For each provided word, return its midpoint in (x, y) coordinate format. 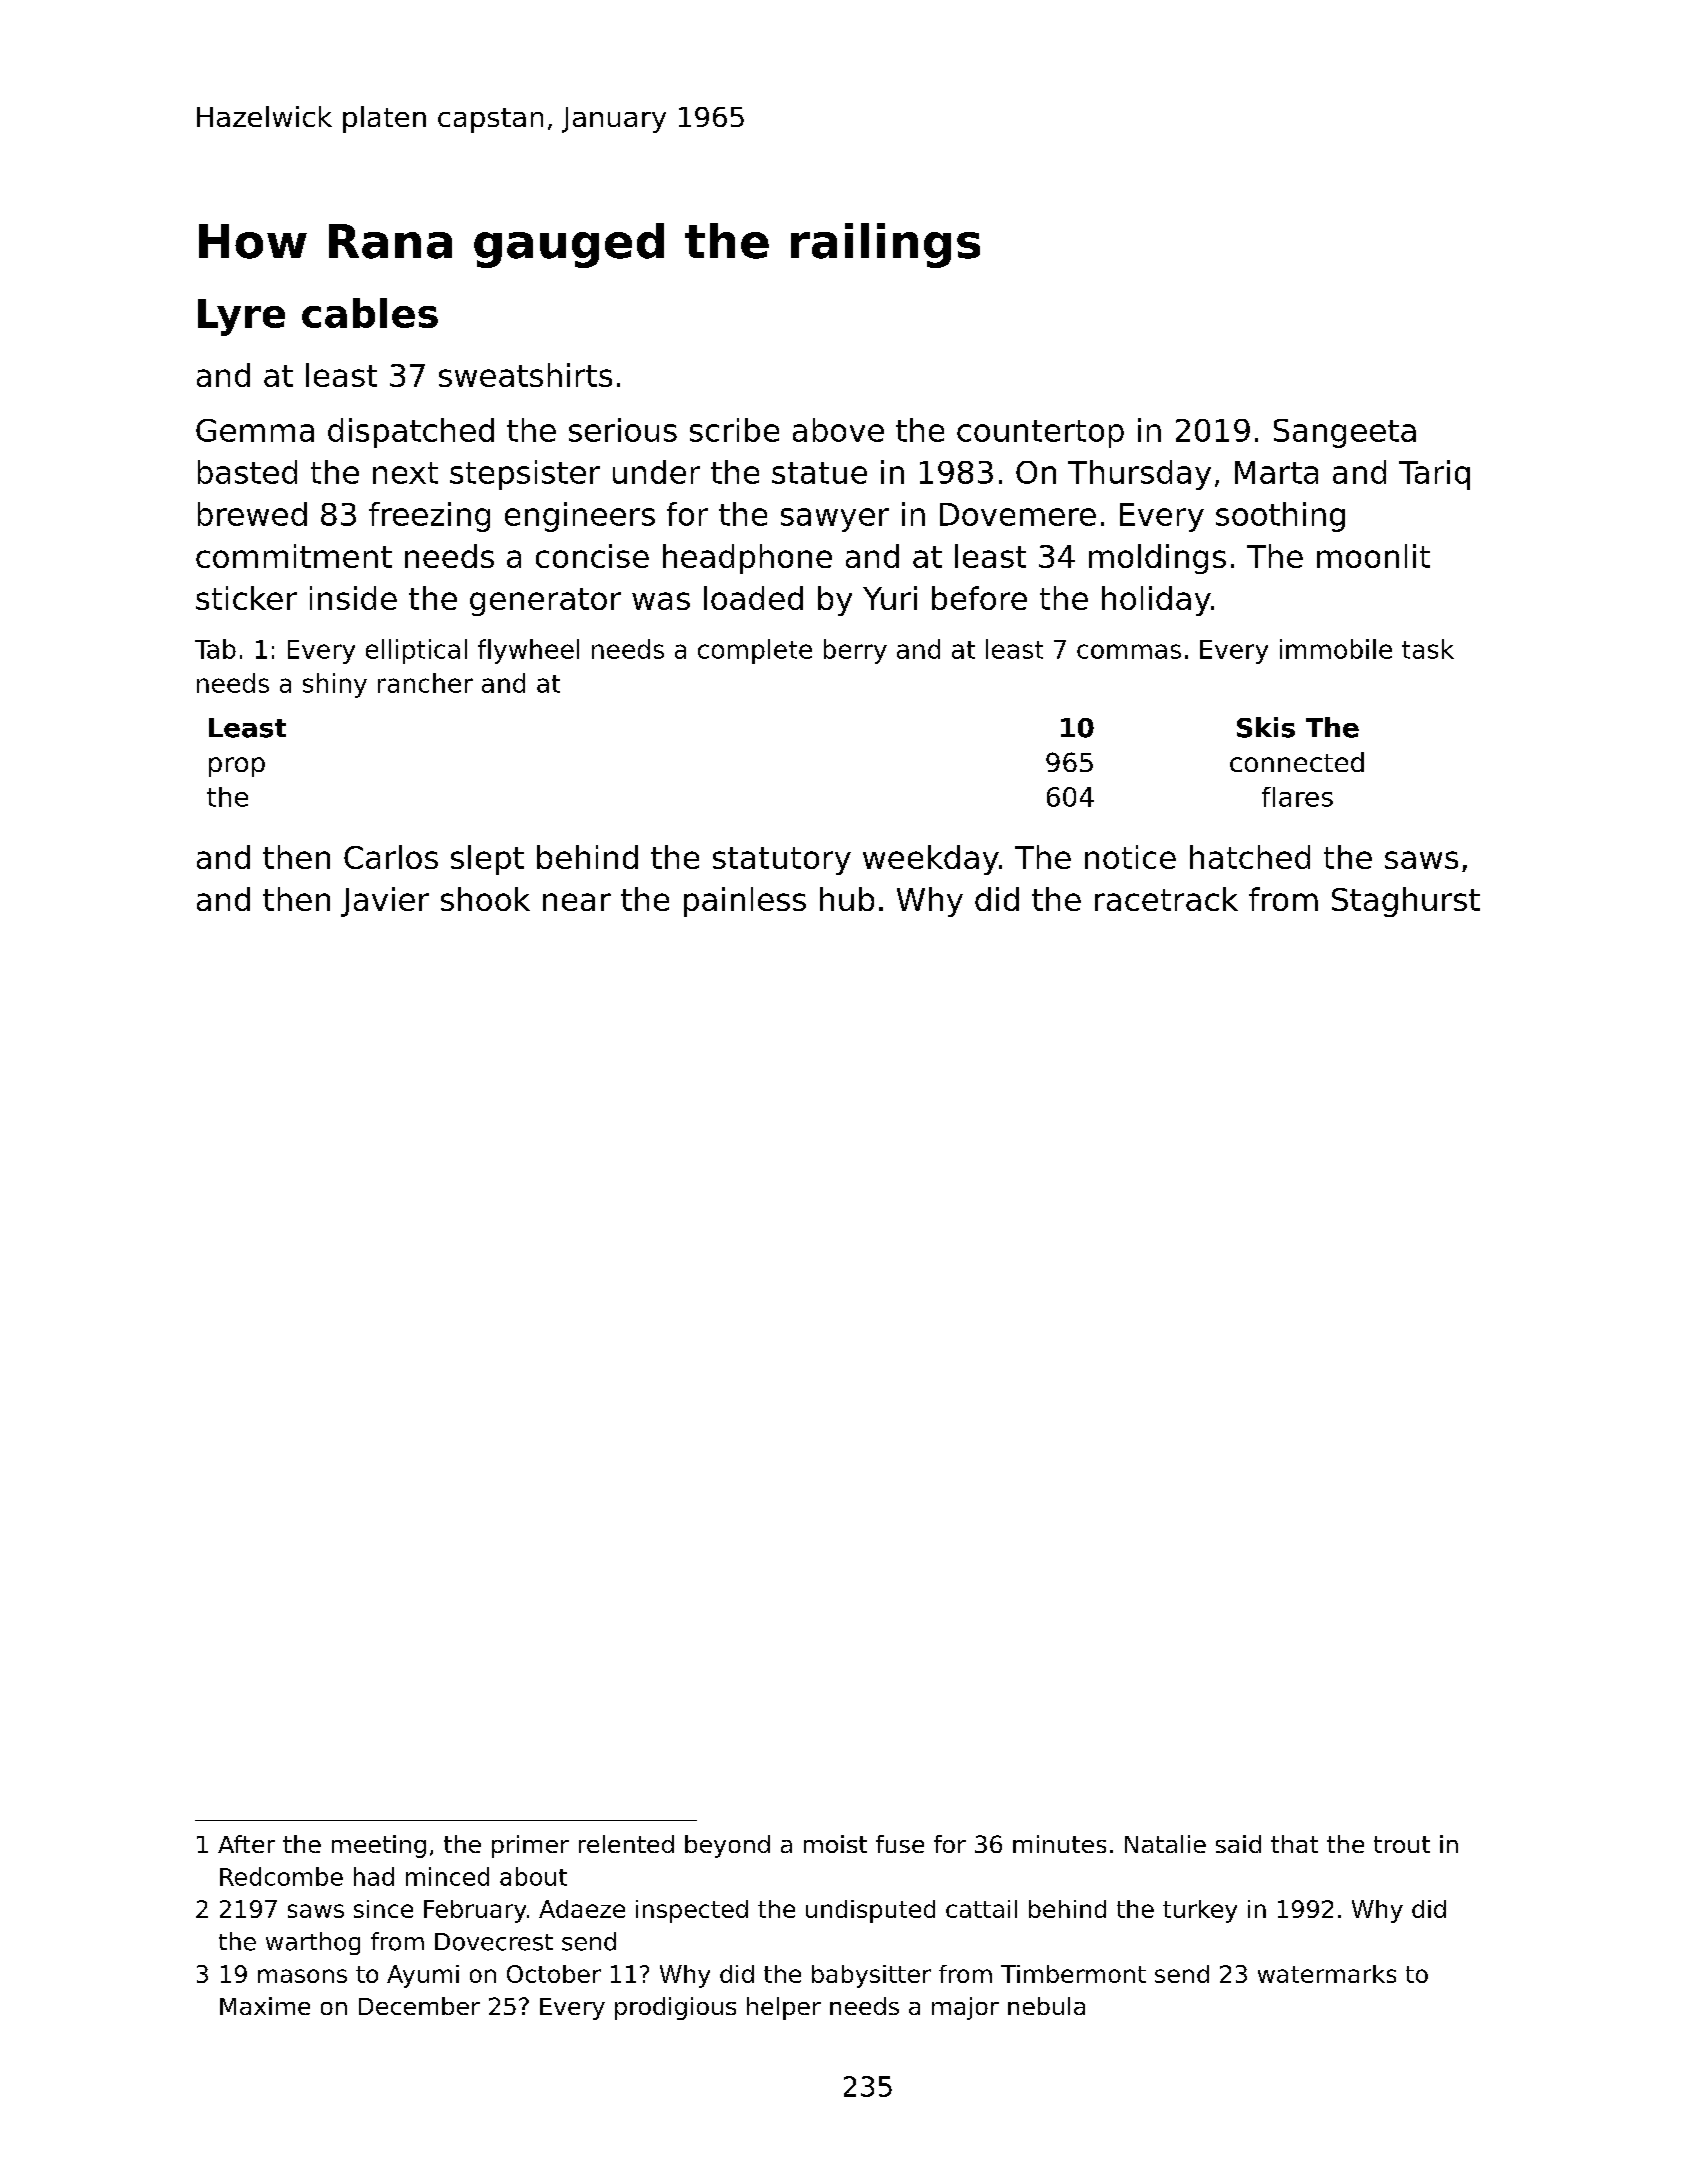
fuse (900, 1844)
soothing (1280, 517)
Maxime (265, 2006)
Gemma (255, 430)
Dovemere (1018, 514)
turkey (1200, 1911)
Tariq (1434, 475)
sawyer (835, 520)
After (246, 1844)
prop (237, 767)
